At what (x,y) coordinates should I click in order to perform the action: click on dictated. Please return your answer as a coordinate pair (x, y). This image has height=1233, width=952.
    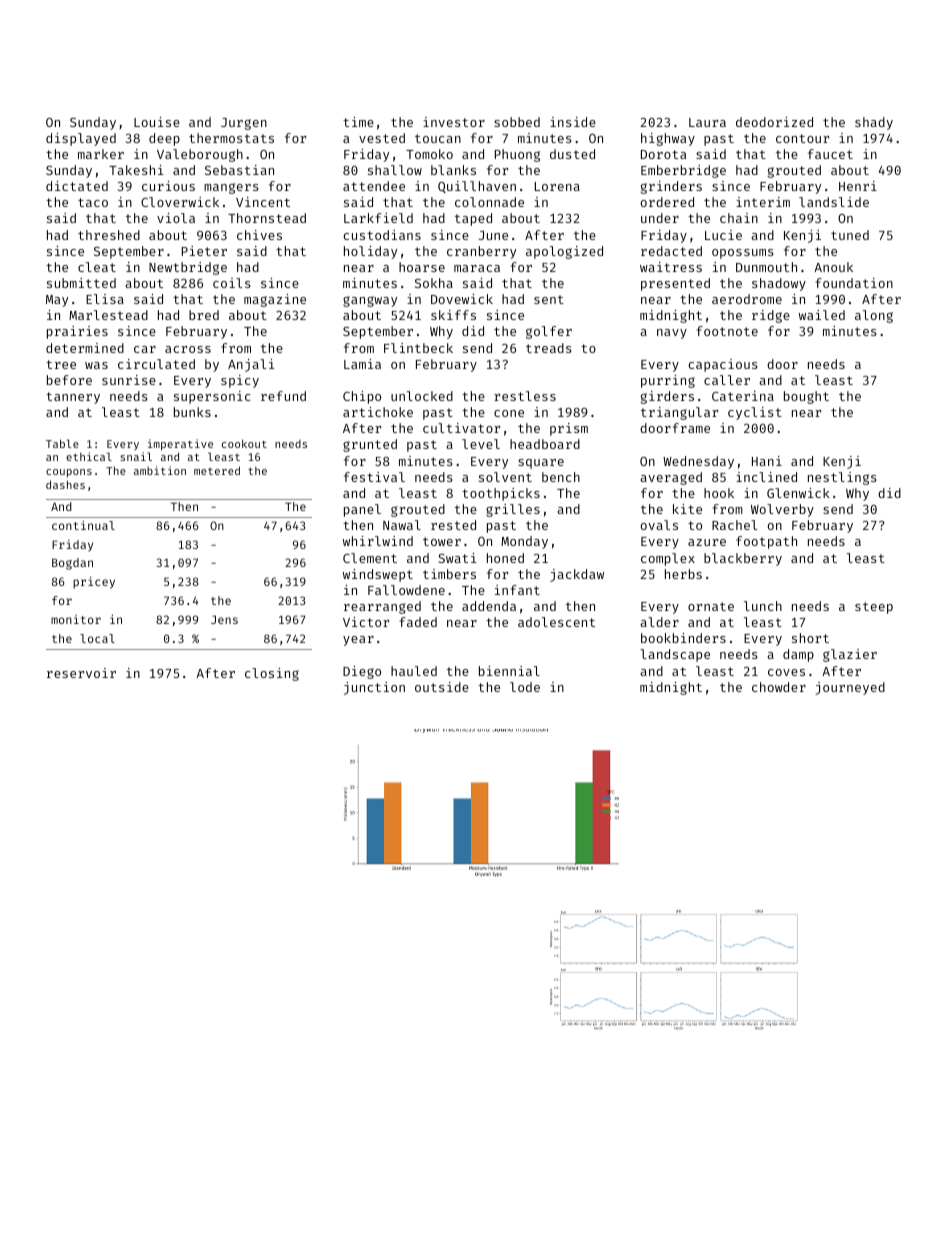
    Looking at the image, I should click on (77, 186).
